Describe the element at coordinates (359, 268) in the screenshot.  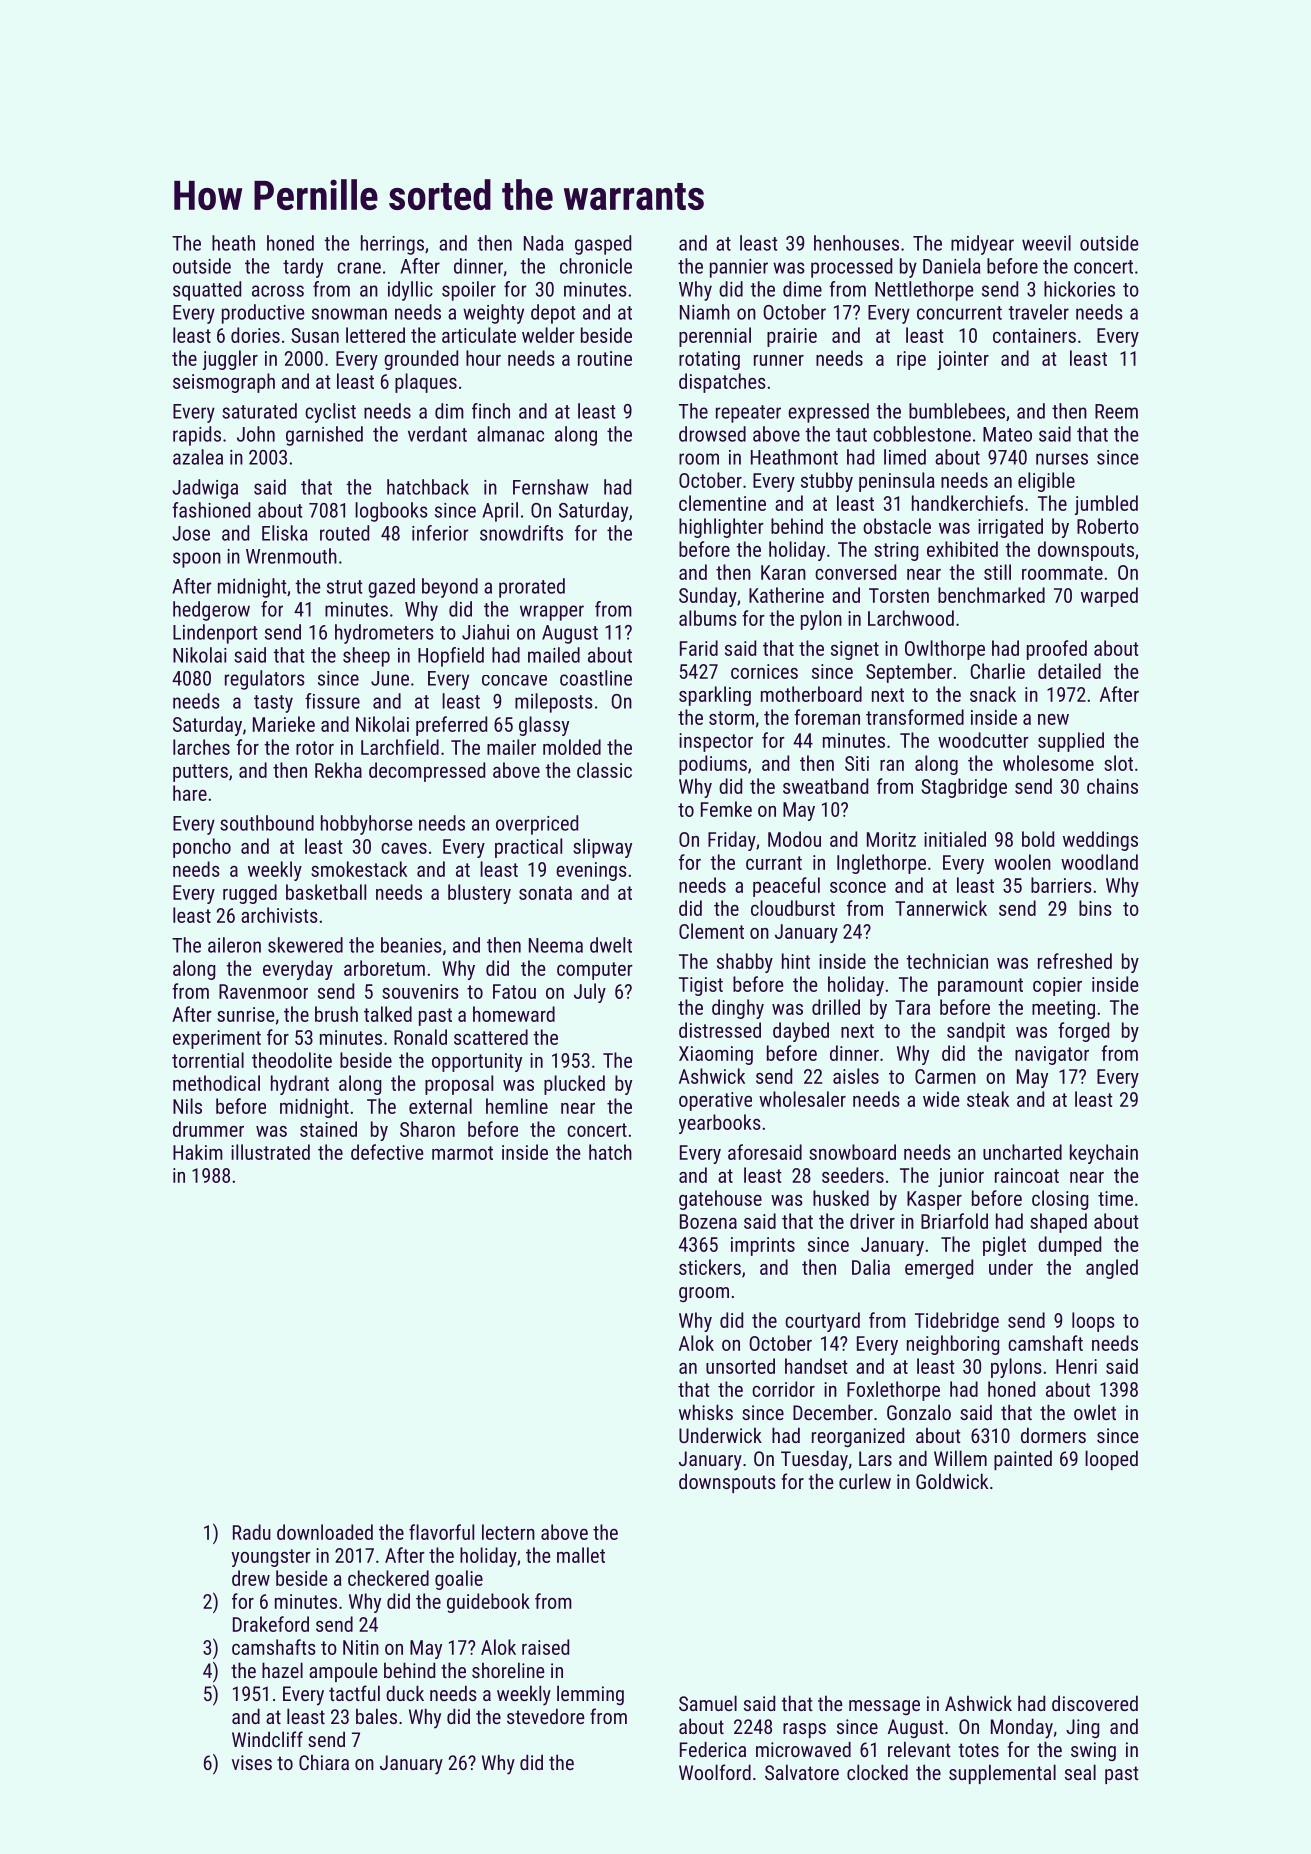
I see `crane` at that location.
